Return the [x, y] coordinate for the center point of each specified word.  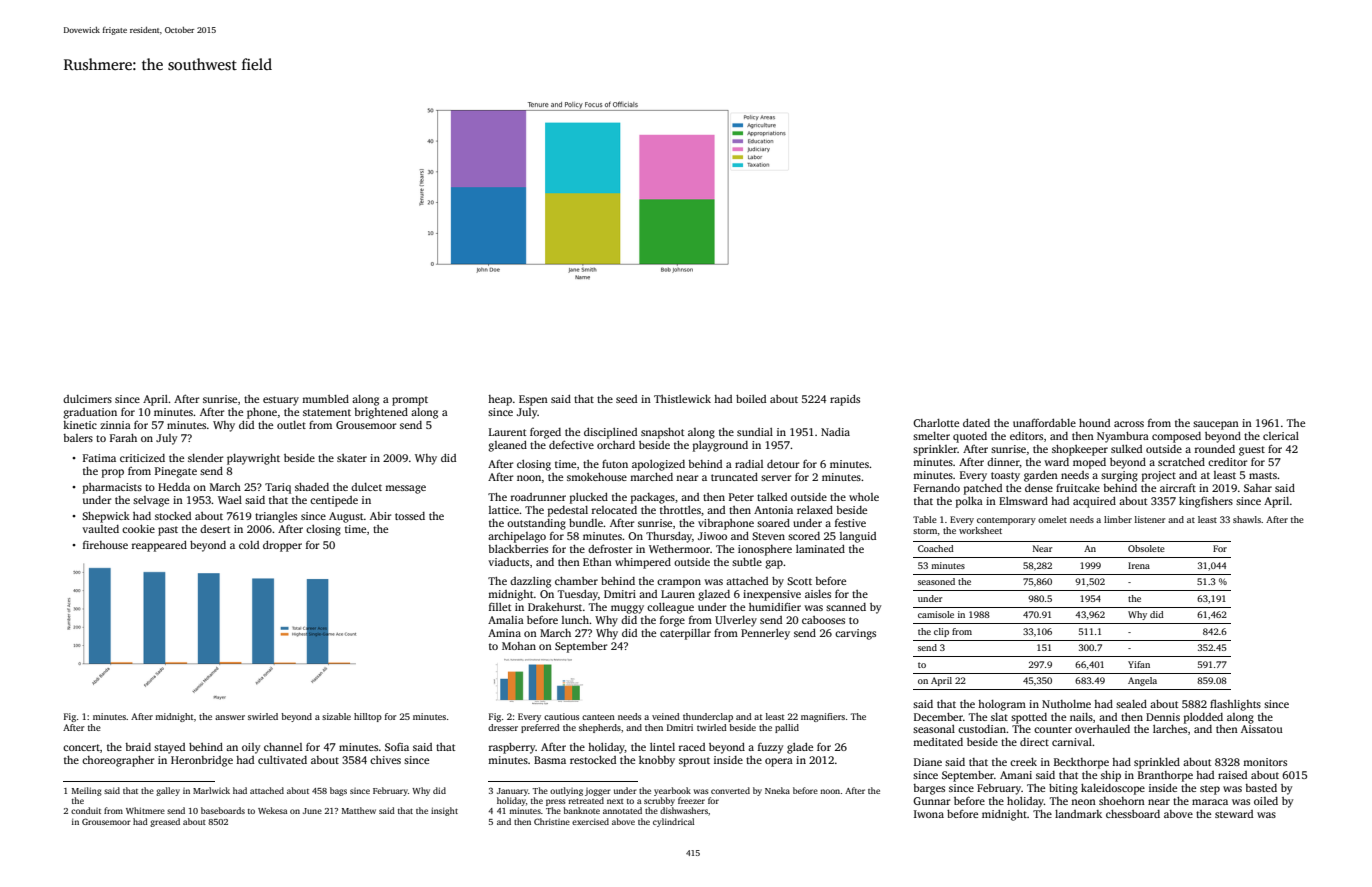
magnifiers [823, 717]
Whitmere [145, 810]
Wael [230, 500]
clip [941, 632]
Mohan [519, 646]
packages [653, 498]
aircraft [1178, 487]
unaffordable [1044, 422]
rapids [845, 400]
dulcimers [87, 399]
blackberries [518, 549]
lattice [504, 510]
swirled [263, 716]
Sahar [1258, 488]
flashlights [1235, 705]
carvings [855, 634]
